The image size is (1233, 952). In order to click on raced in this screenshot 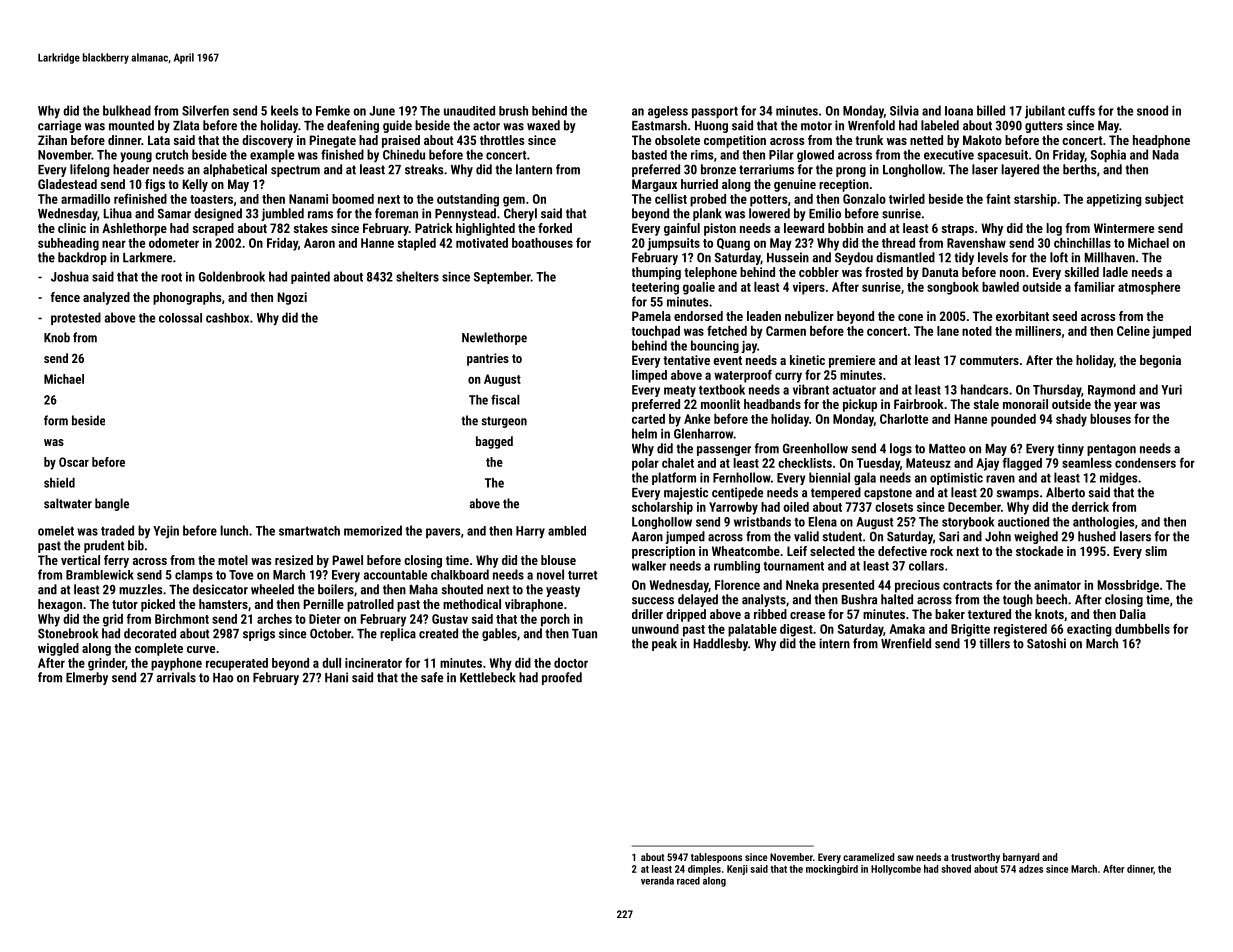, I will do `click(688, 881)`.
